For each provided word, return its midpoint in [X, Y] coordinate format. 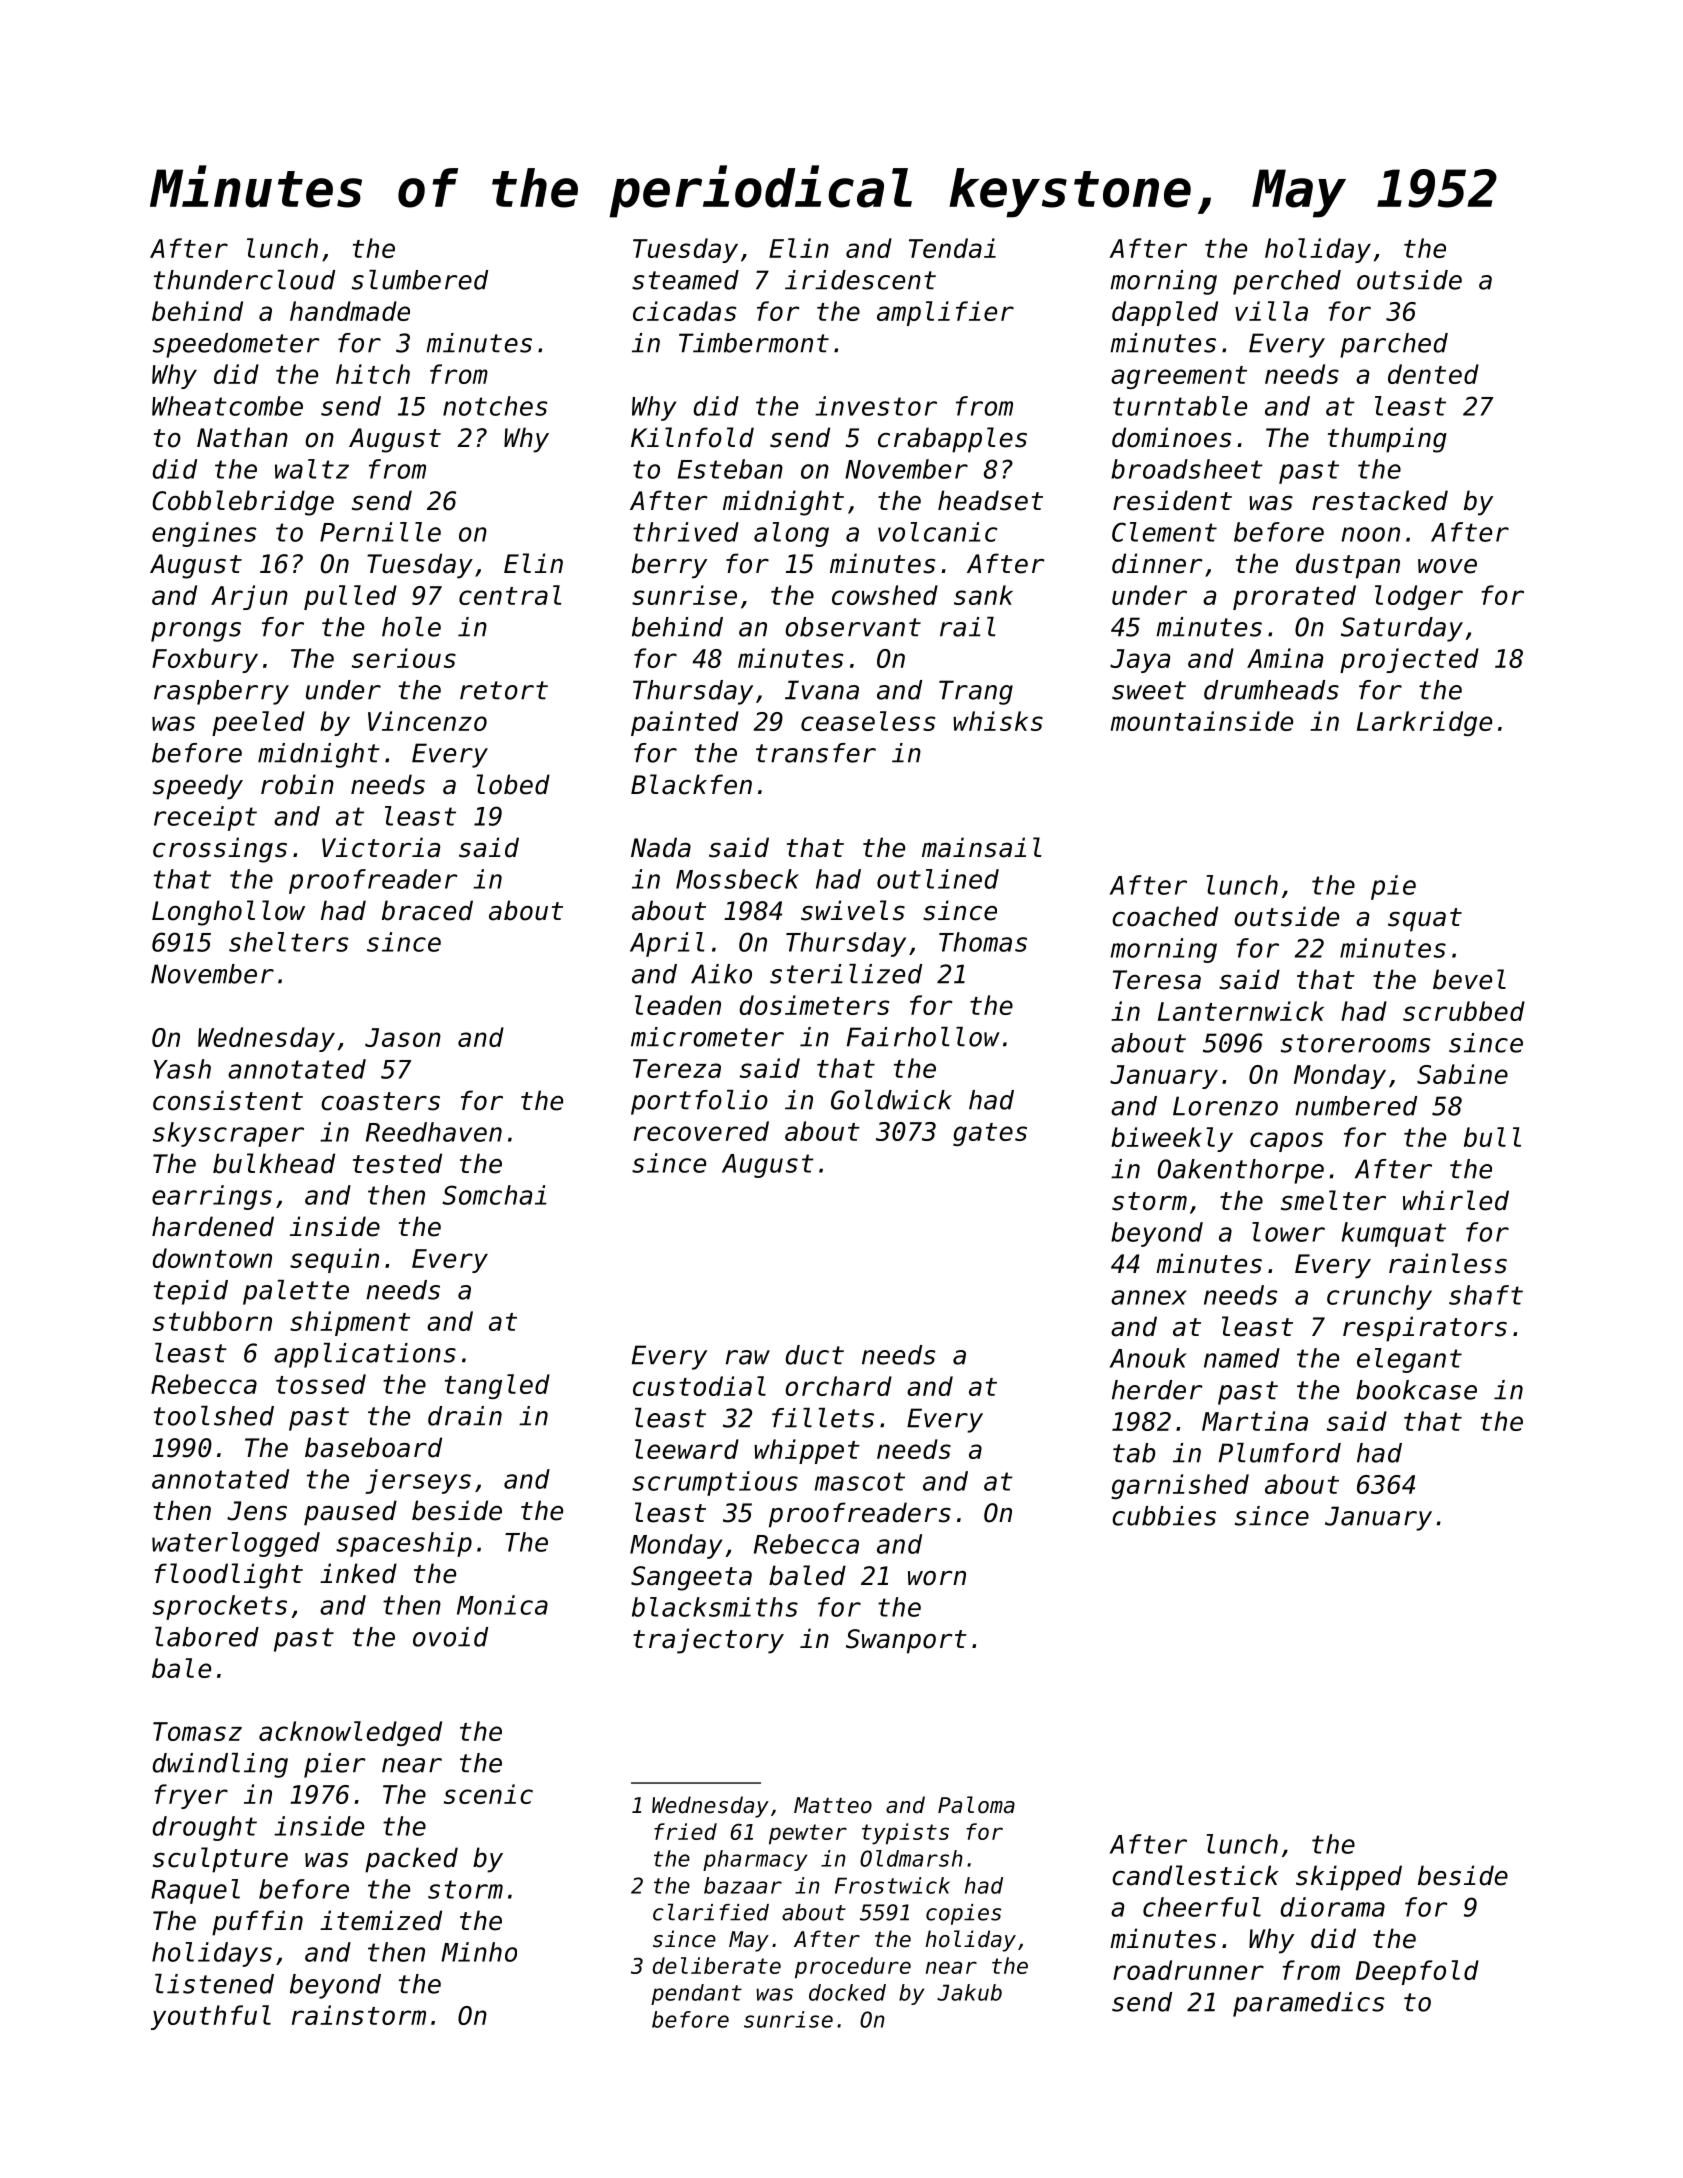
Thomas [983, 942]
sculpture [220, 1860]
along [791, 534]
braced [427, 910]
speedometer [236, 345]
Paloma [976, 1805]
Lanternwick [1241, 1011]
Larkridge [1424, 723]
